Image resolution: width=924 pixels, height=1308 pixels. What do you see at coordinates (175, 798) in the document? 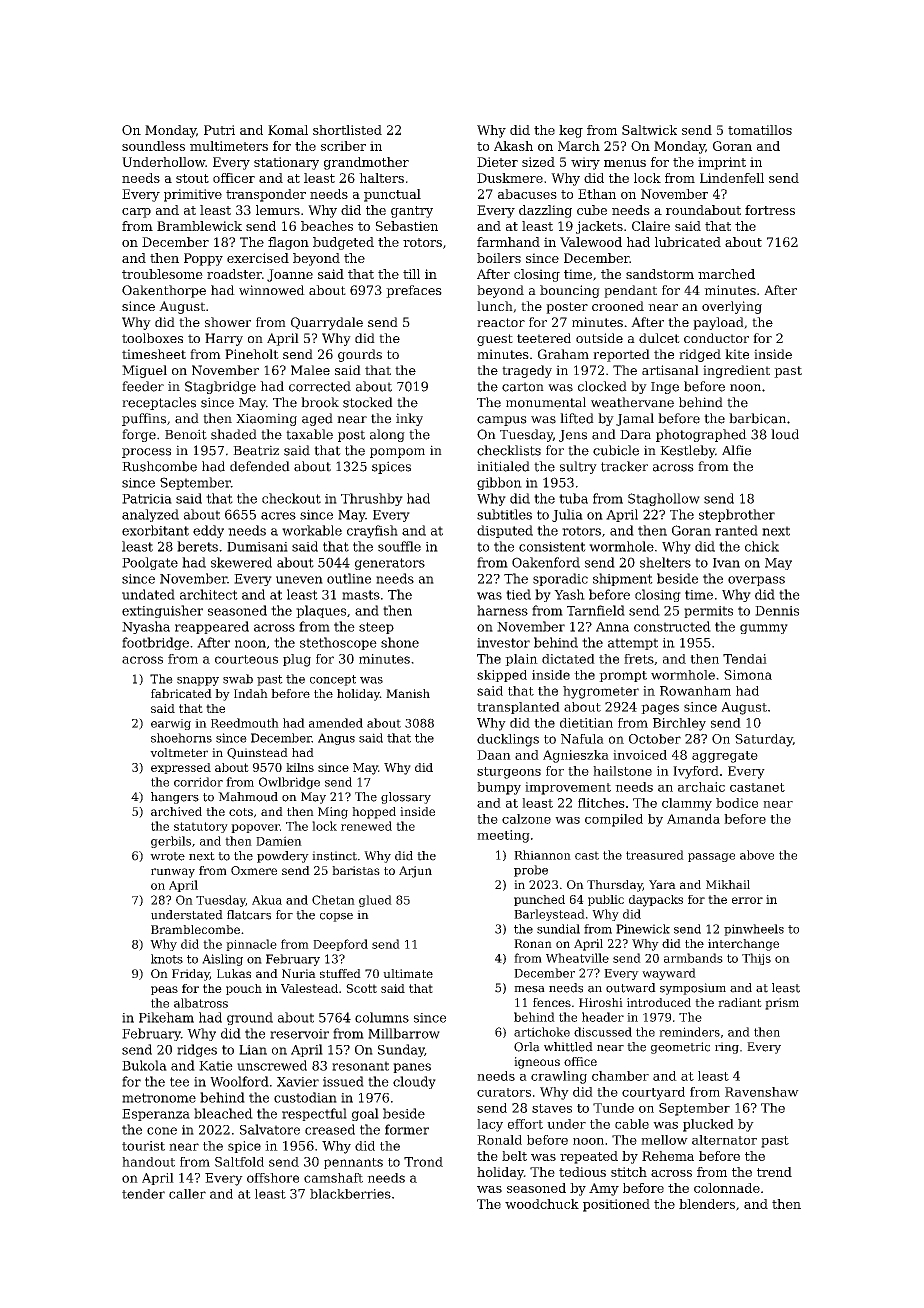
I see `hangers` at bounding box center [175, 798].
